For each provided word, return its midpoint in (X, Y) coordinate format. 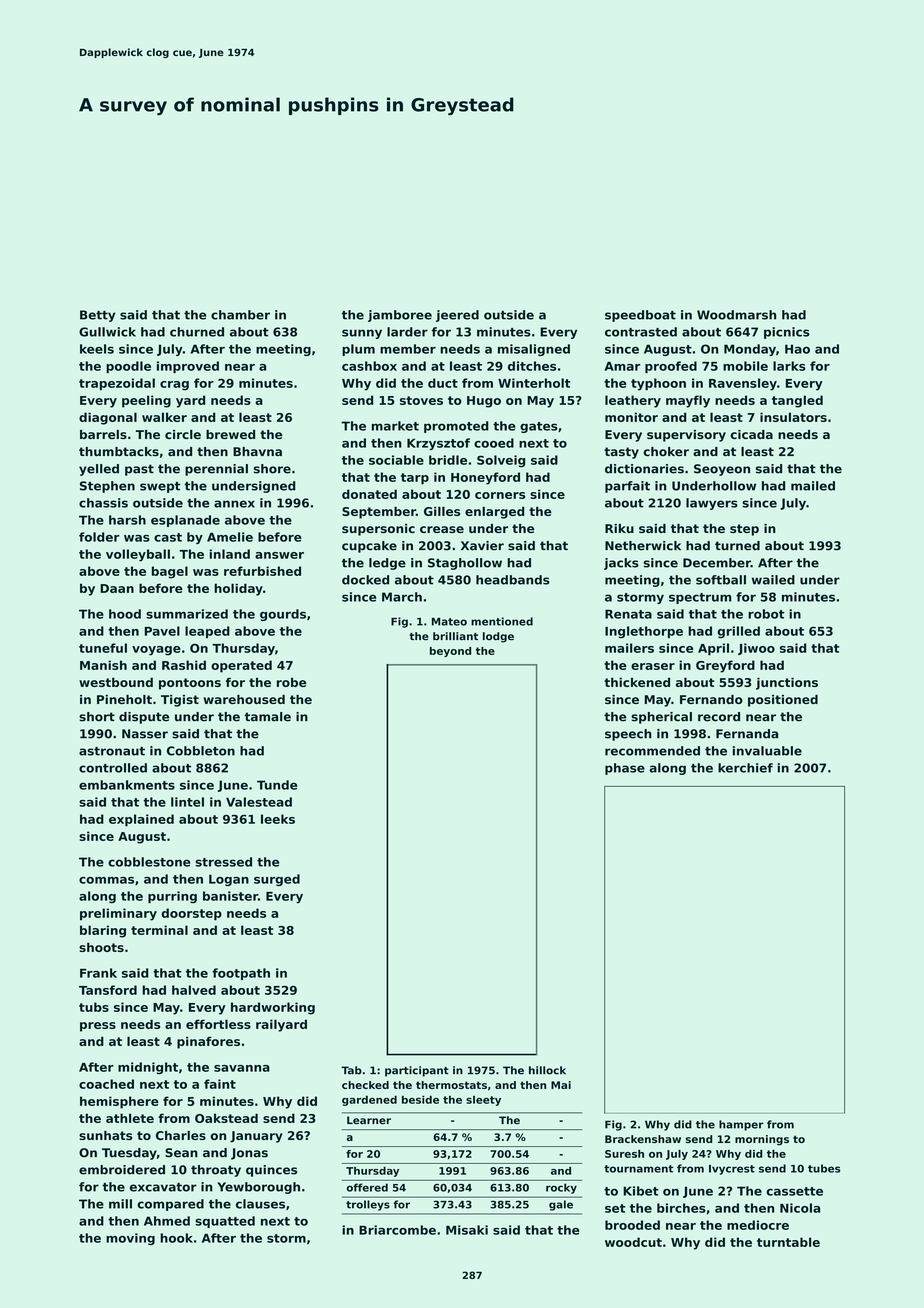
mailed (813, 486)
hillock (547, 1070)
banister (230, 896)
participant (417, 1071)
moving (130, 1239)
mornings (762, 1140)
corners (500, 495)
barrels (103, 434)
